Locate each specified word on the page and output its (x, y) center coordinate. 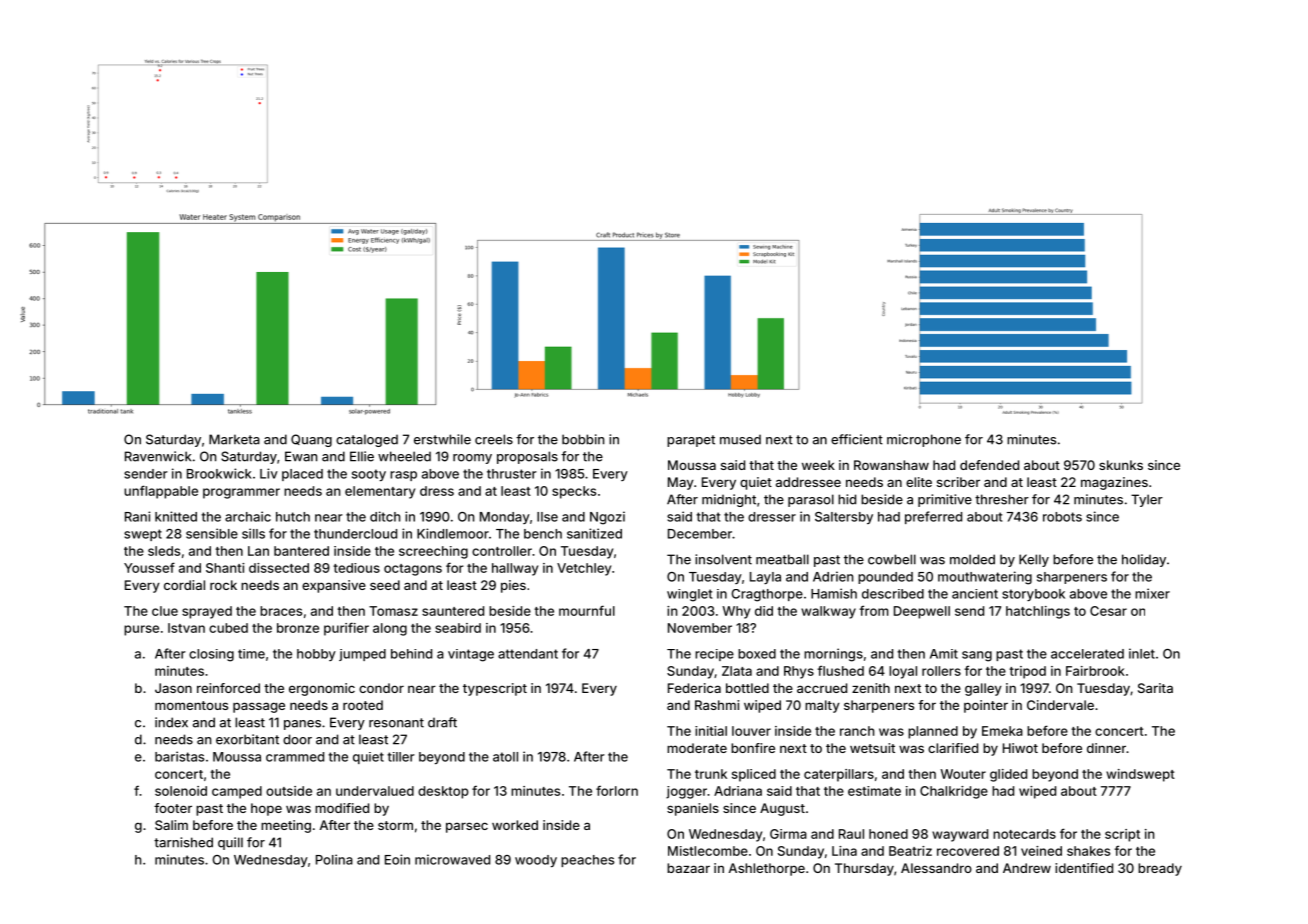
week (818, 465)
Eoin (397, 859)
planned (933, 732)
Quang (311, 440)
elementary (380, 492)
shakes (1088, 851)
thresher (1002, 499)
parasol (811, 500)
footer (173, 808)
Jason (173, 688)
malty (822, 706)
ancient (975, 594)
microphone (924, 440)
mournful (587, 610)
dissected (279, 568)
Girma (788, 834)
